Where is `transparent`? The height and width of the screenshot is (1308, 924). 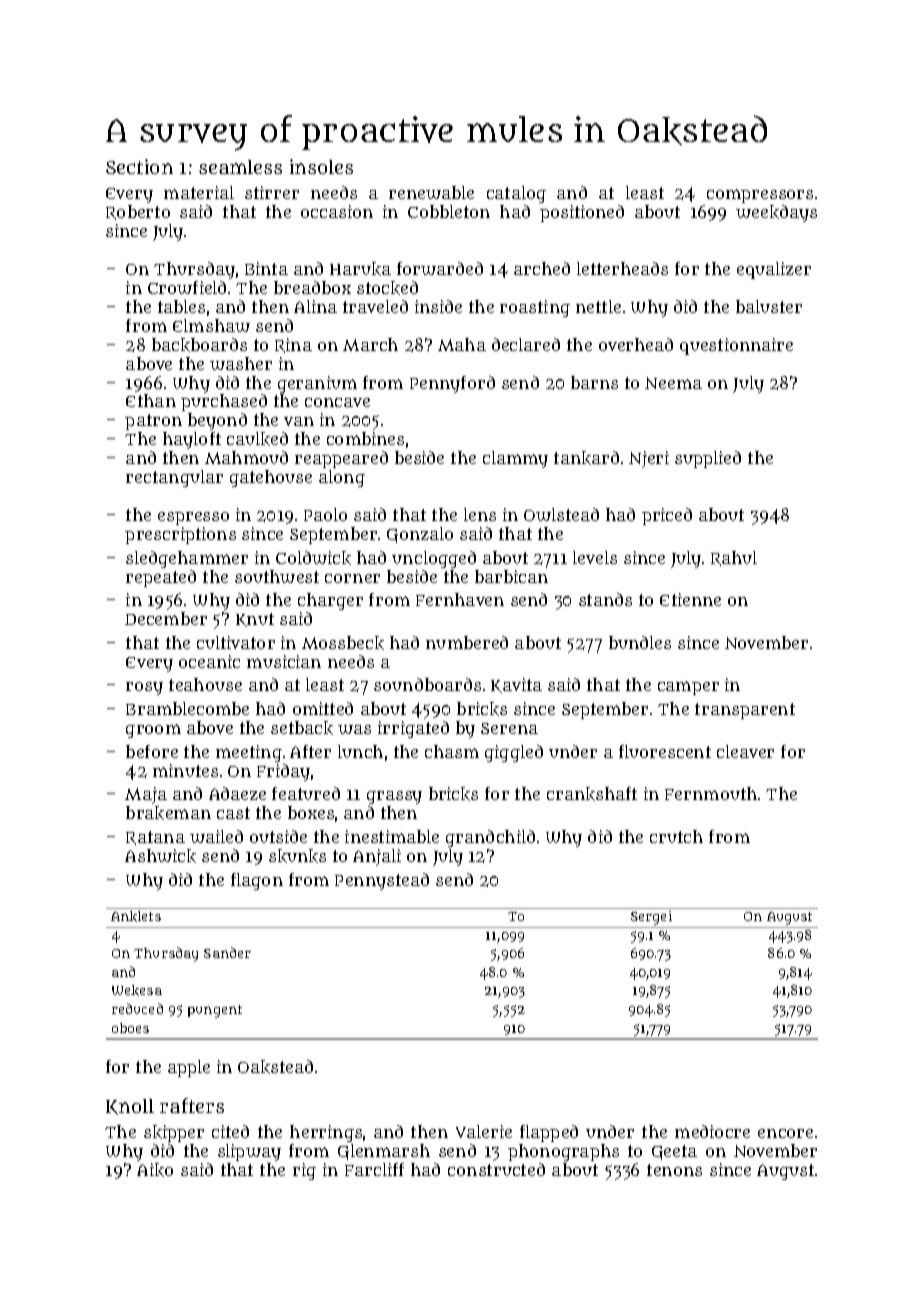
transparent is located at coordinates (745, 711).
